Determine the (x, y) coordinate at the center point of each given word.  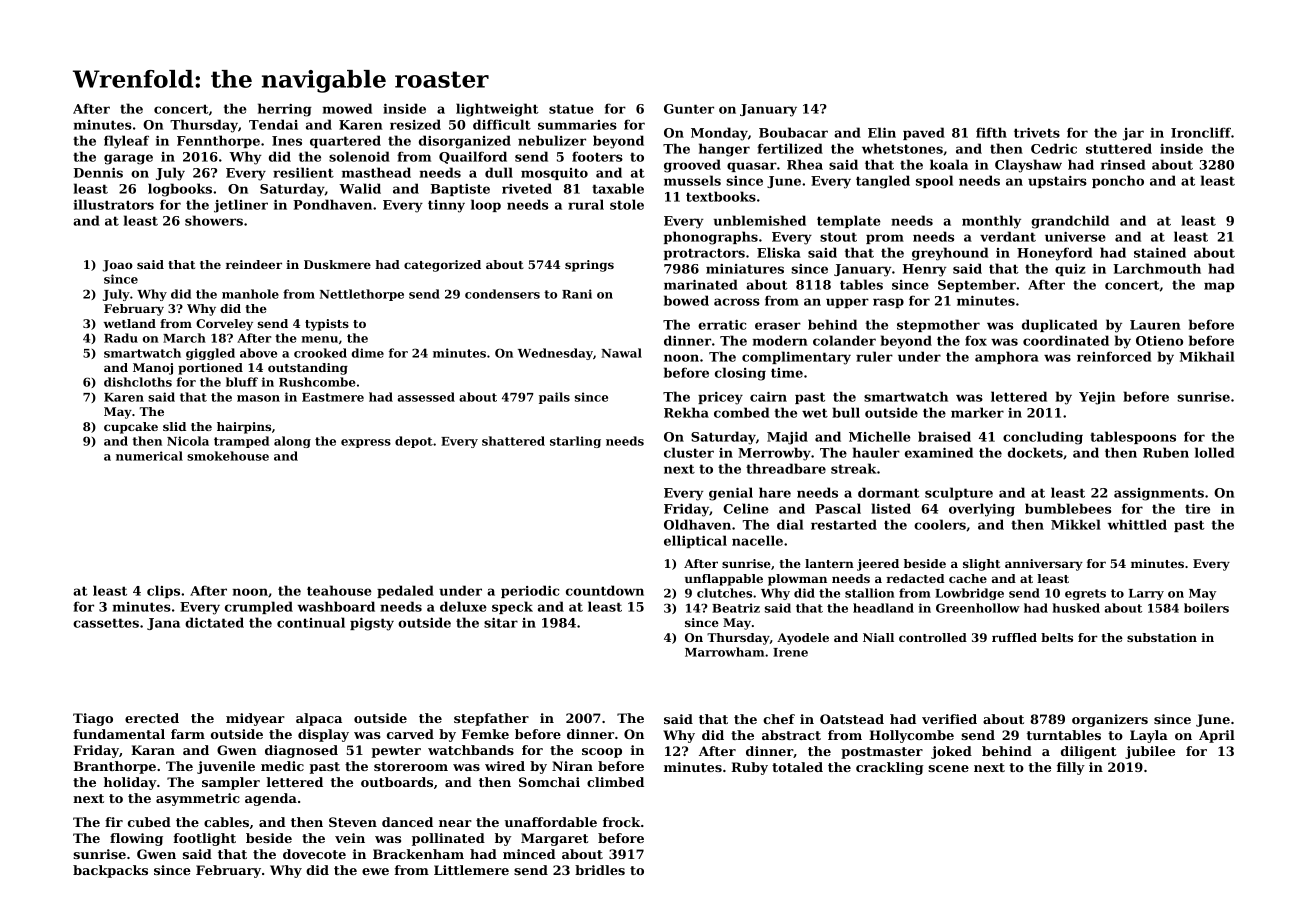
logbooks (180, 190)
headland (883, 608)
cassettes (106, 623)
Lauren (1155, 325)
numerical (149, 456)
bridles (600, 870)
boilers (1206, 608)
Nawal (621, 353)
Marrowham (724, 652)
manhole (250, 294)
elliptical (695, 541)
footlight (205, 839)
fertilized (790, 148)
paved (924, 133)
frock (621, 822)
